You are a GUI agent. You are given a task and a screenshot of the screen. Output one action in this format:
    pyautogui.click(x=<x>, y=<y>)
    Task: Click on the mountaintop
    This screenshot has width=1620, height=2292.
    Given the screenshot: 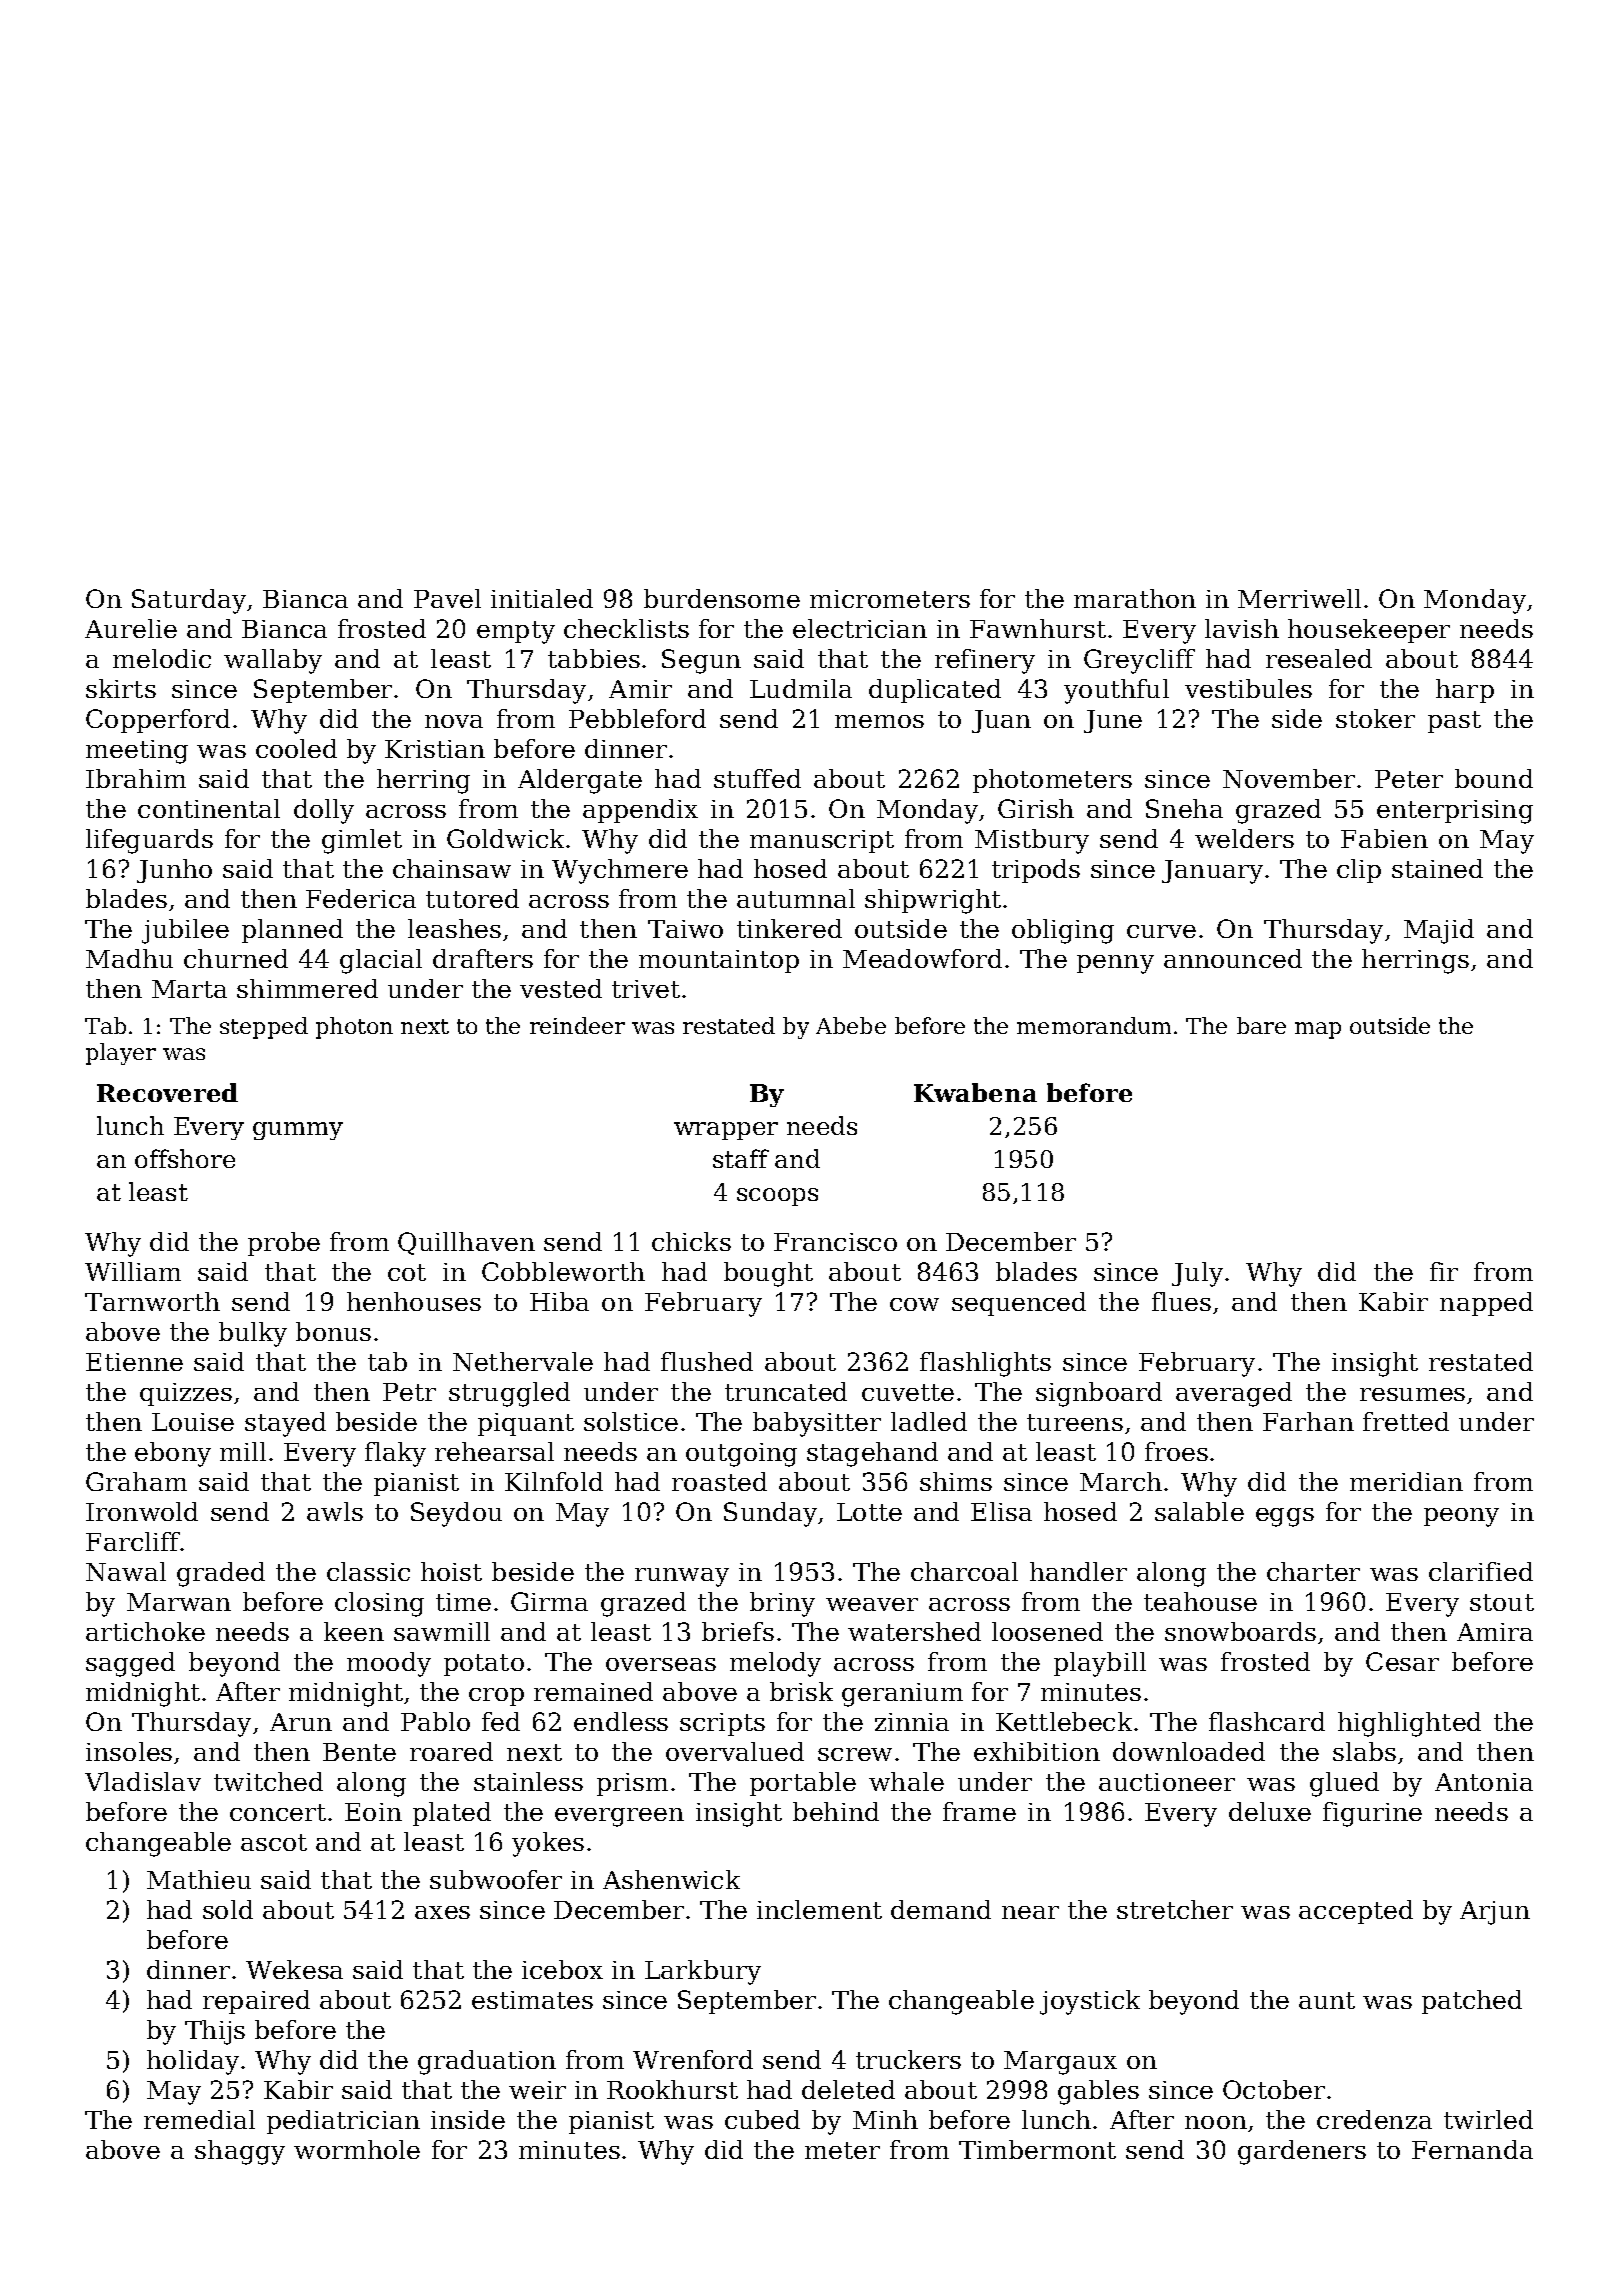 What is the action you would take?
    pyautogui.click(x=719, y=961)
